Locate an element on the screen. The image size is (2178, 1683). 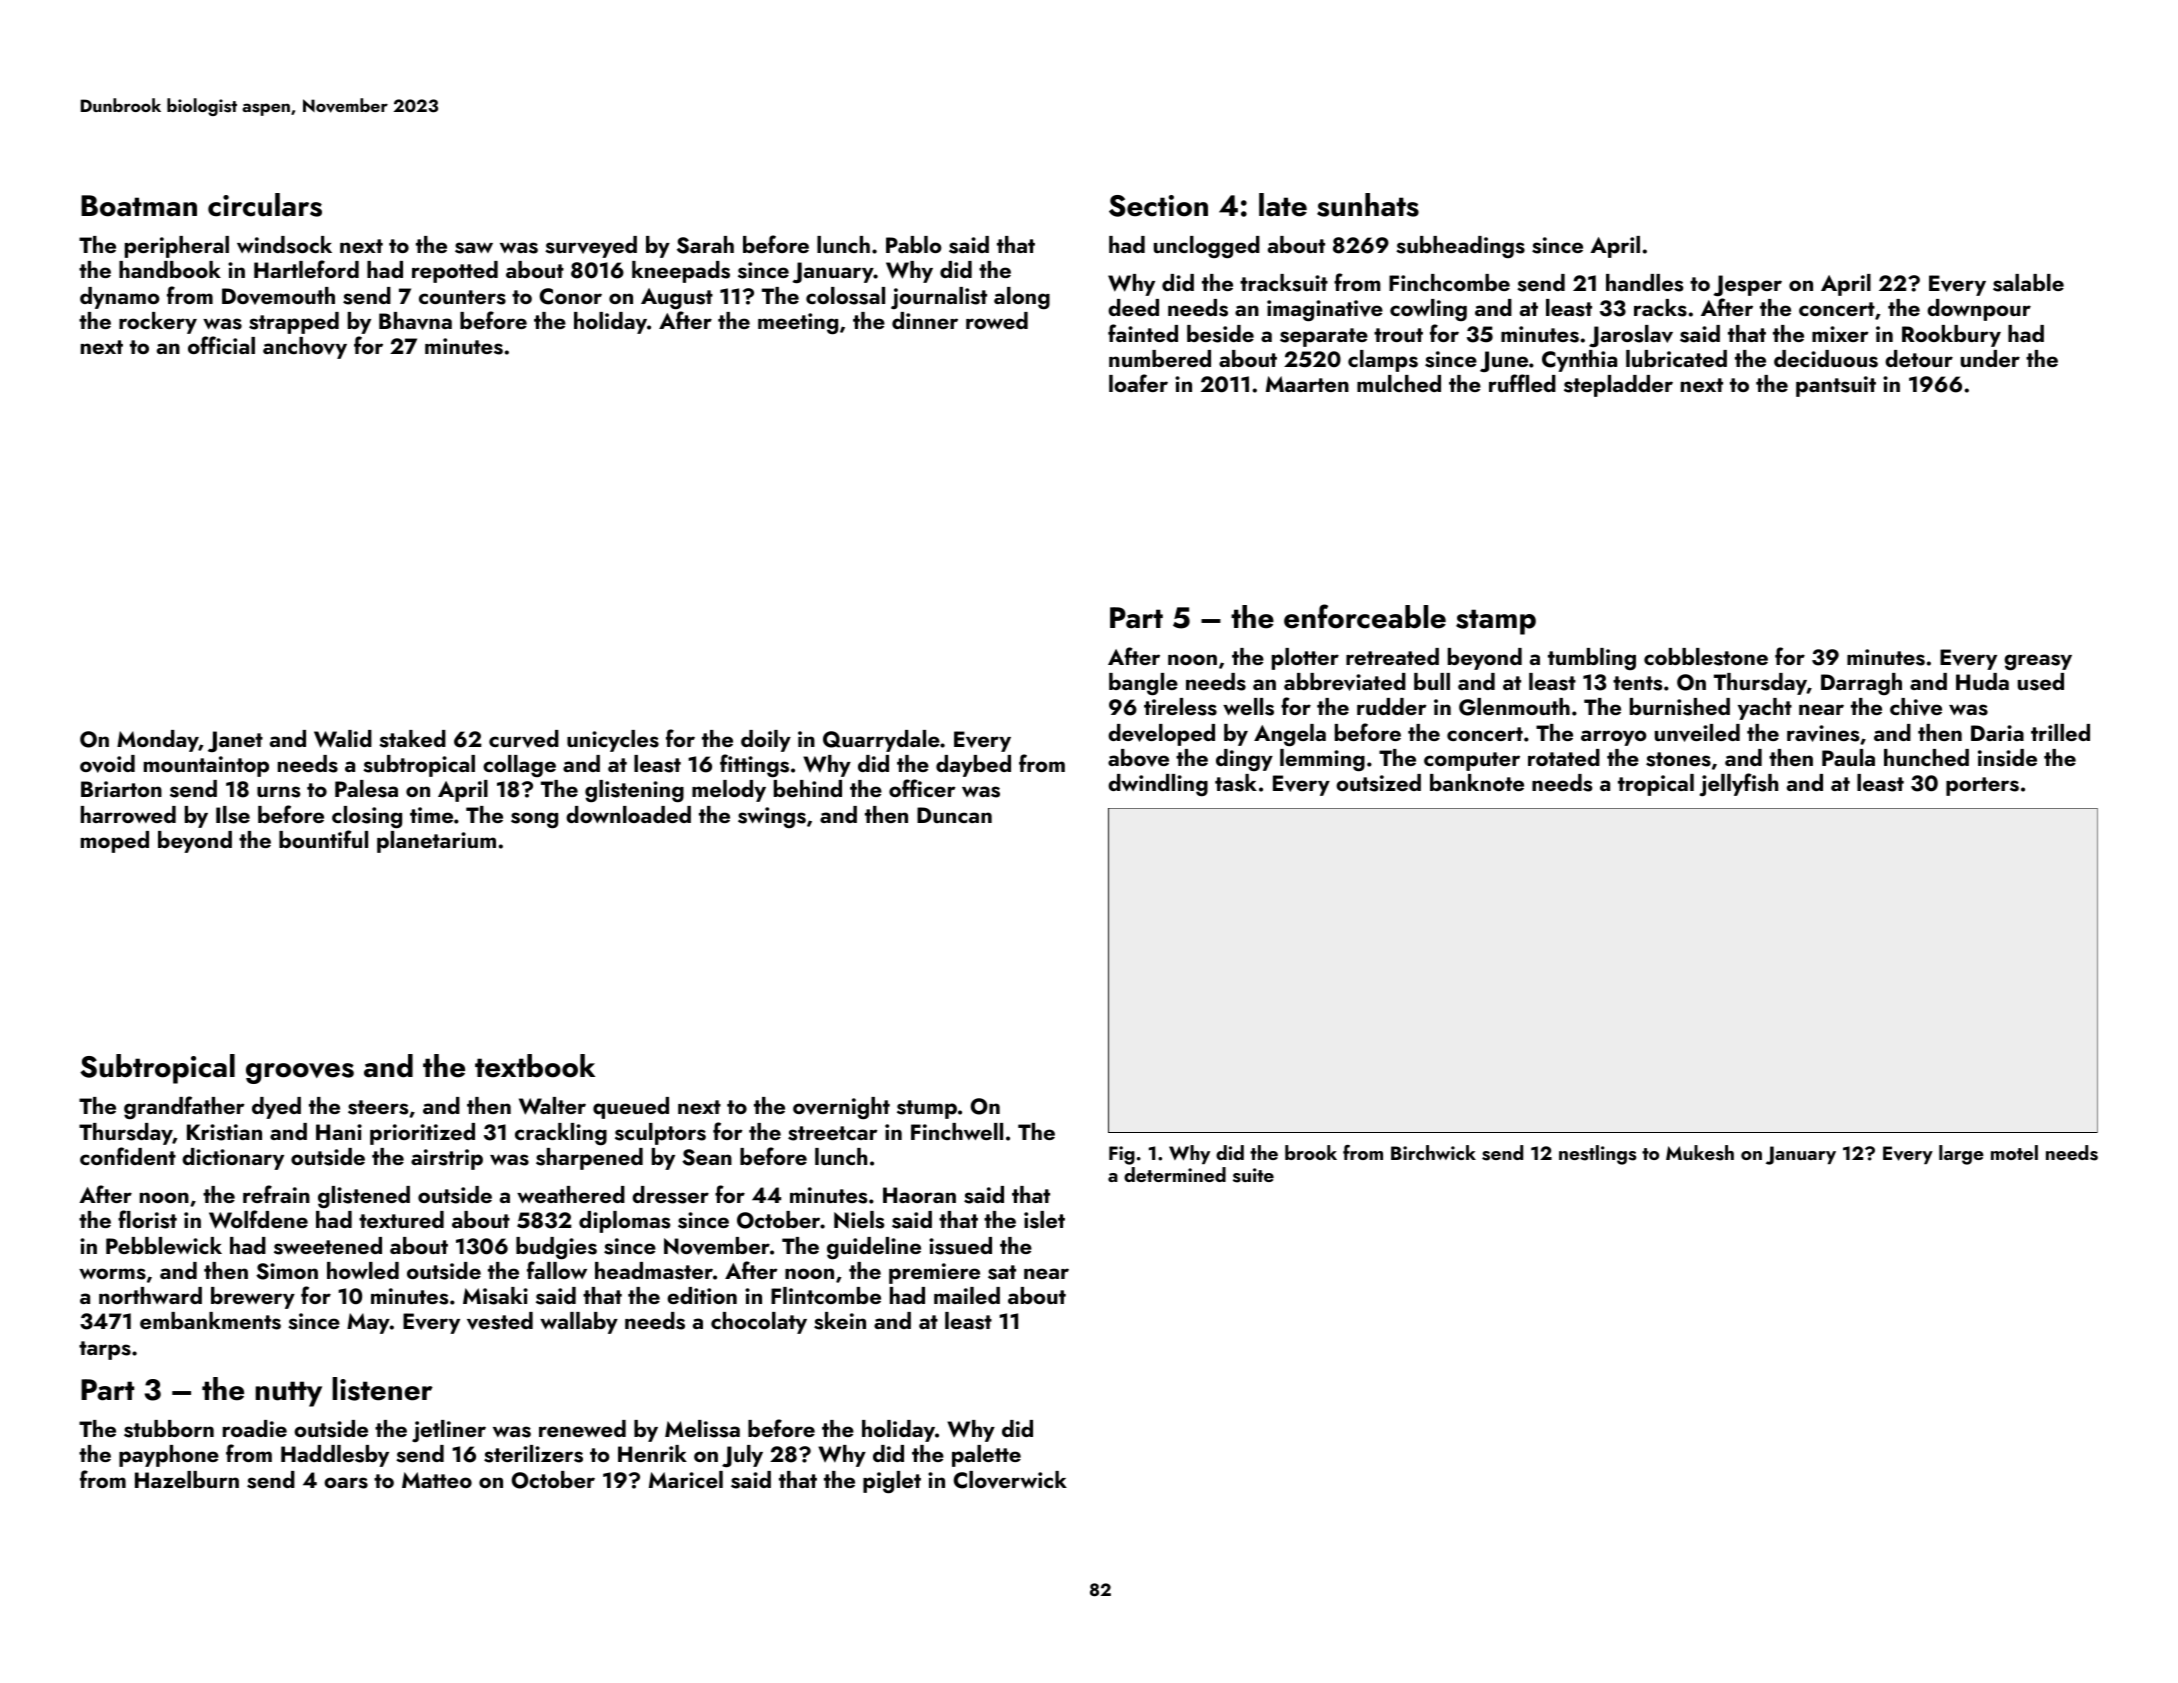
Haddlesby is located at coordinates (335, 1456).
